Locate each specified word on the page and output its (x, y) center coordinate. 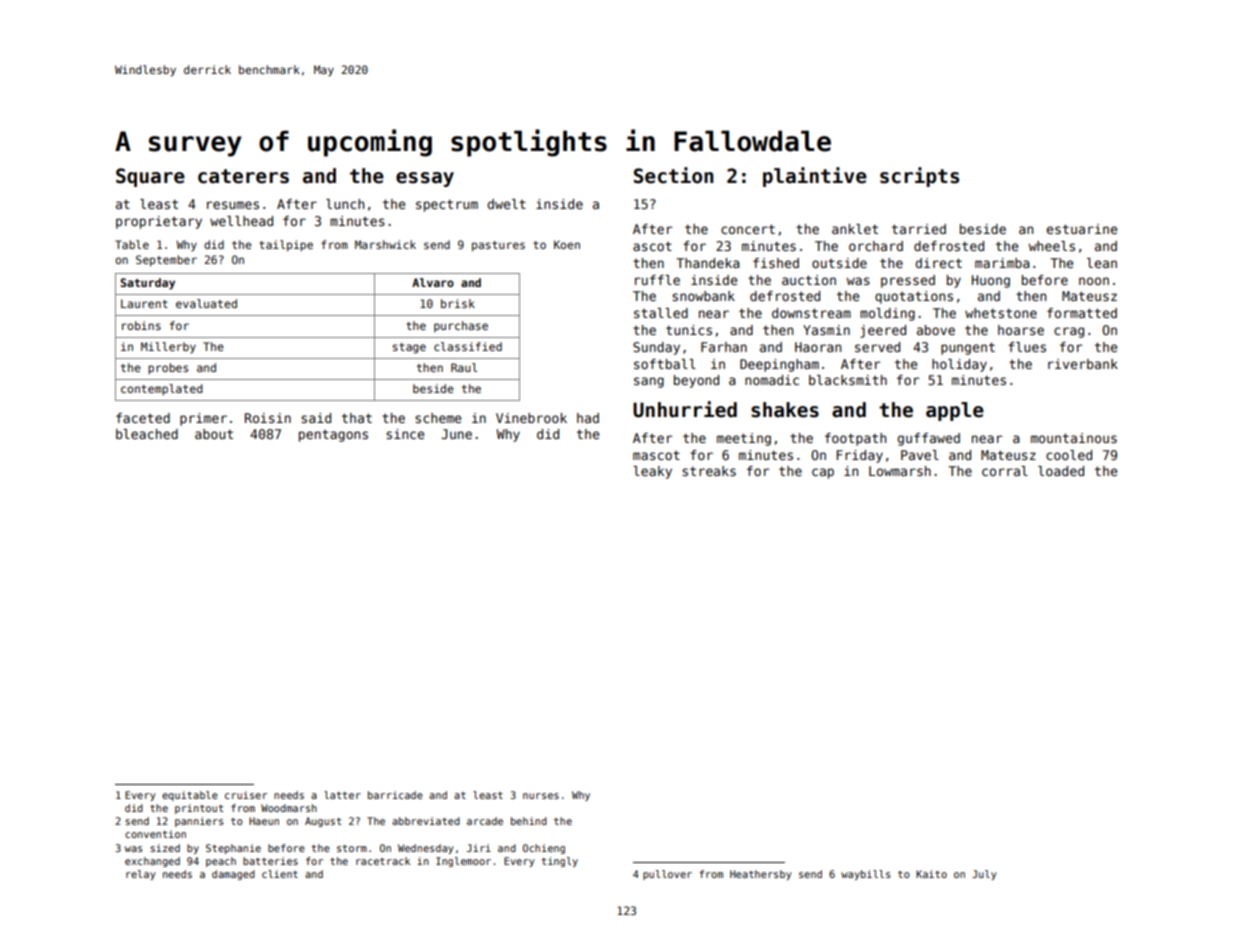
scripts (919, 177)
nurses (541, 796)
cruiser (246, 795)
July (984, 875)
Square (150, 177)
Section (674, 175)
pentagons (333, 436)
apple (955, 411)
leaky (652, 472)
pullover (667, 875)
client (280, 874)
